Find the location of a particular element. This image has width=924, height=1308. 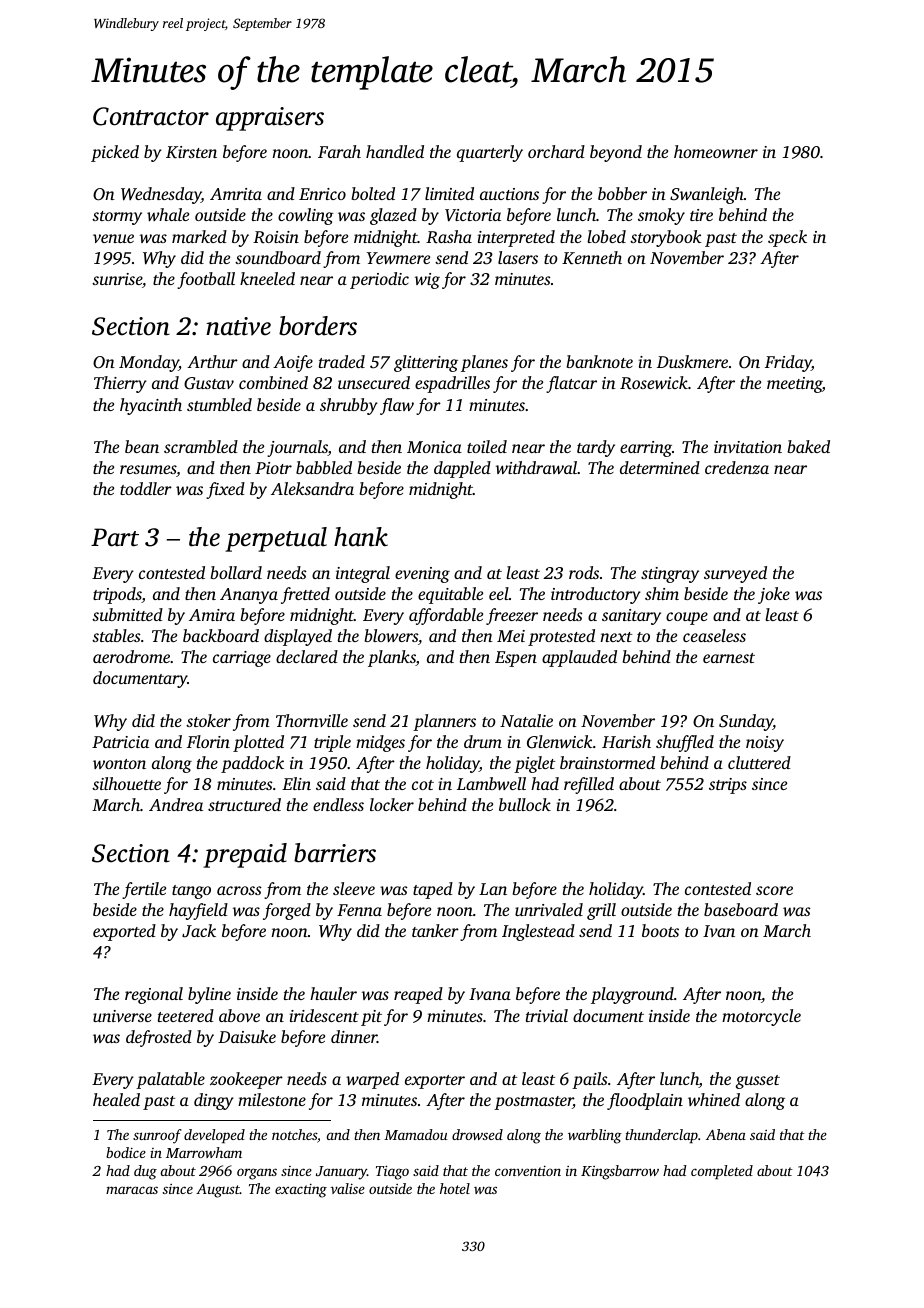

refilled is located at coordinates (589, 785).
